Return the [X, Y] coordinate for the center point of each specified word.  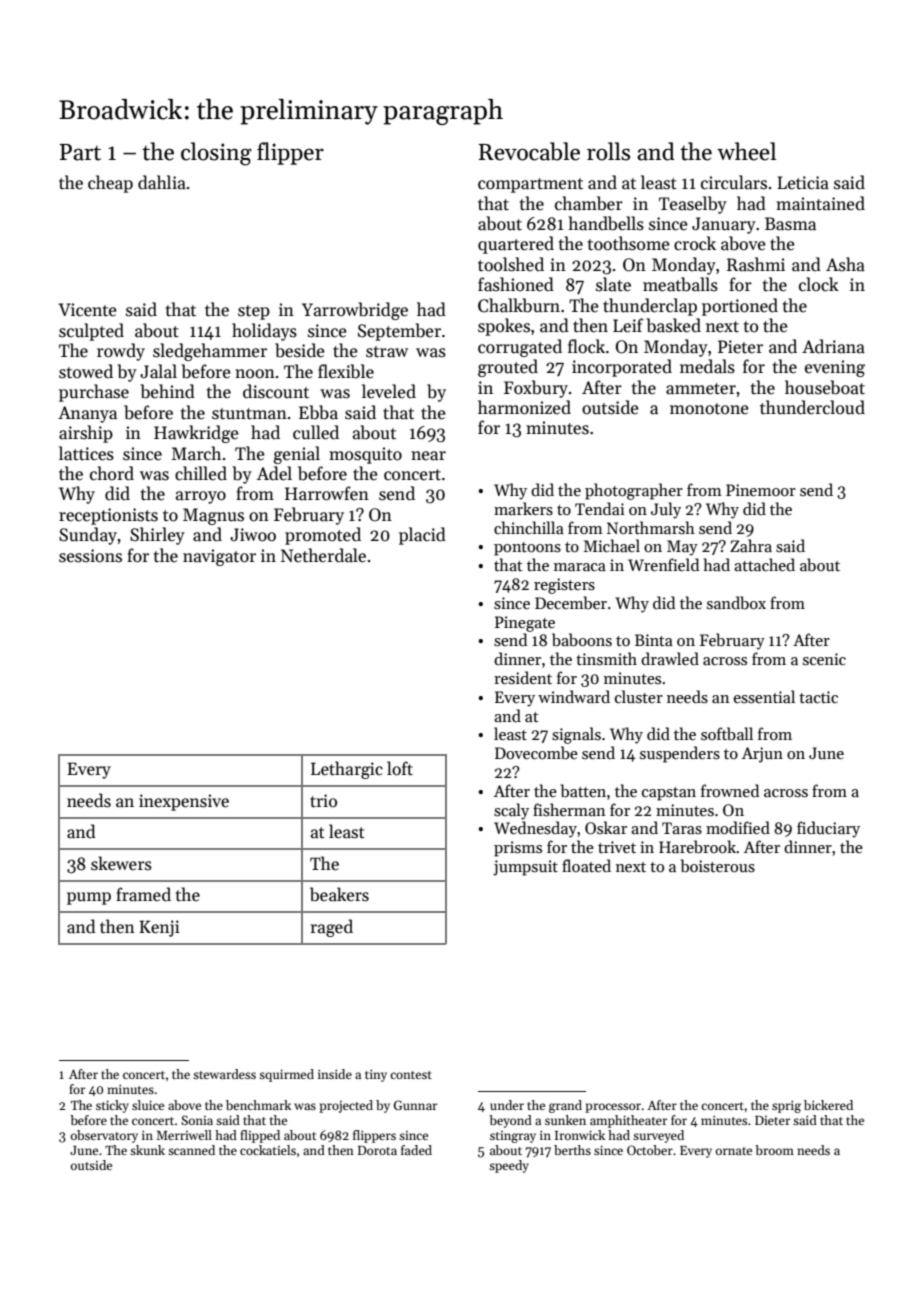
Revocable [529, 151]
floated [586, 865]
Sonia [197, 1120]
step [254, 312]
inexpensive [184, 802]
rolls [608, 151]
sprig [786, 1106]
